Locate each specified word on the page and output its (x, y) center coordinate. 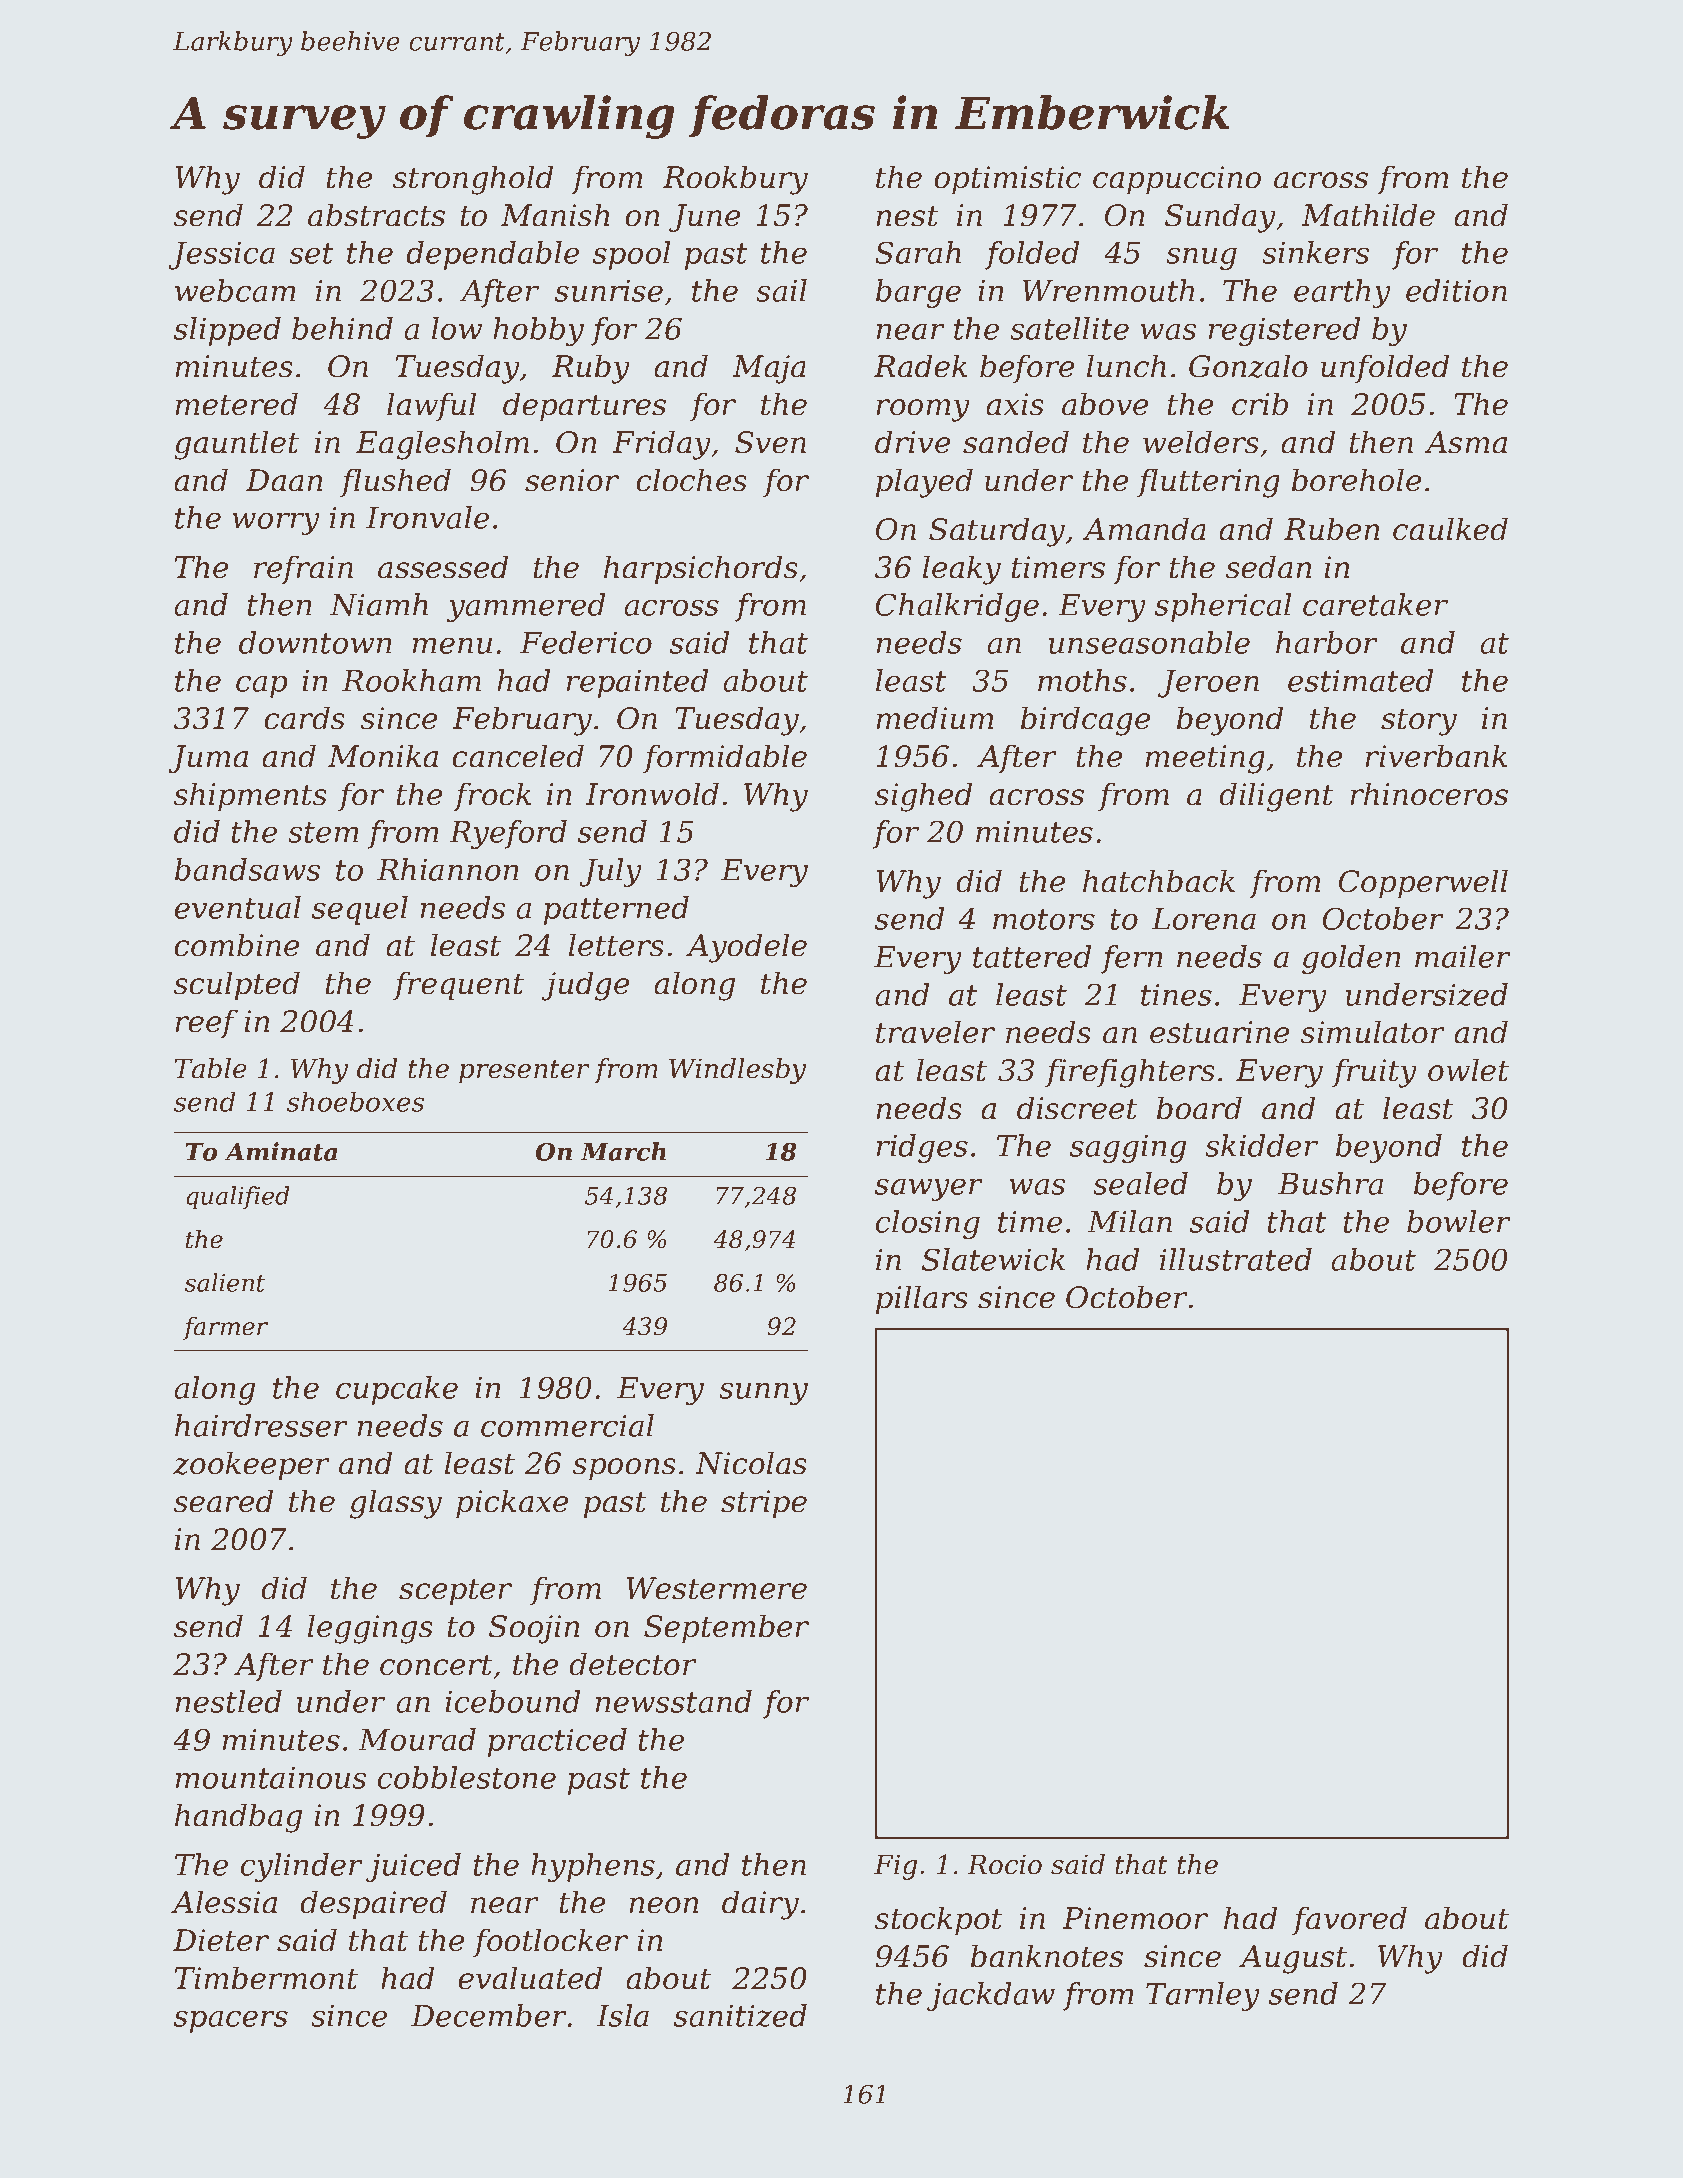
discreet (1077, 1108)
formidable (725, 758)
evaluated (530, 1978)
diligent (1276, 797)
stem (323, 832)
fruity (1374, 1073)
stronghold (473, 180)
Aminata (281, 1151)
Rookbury (735, 180)
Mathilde (1368, 215)
